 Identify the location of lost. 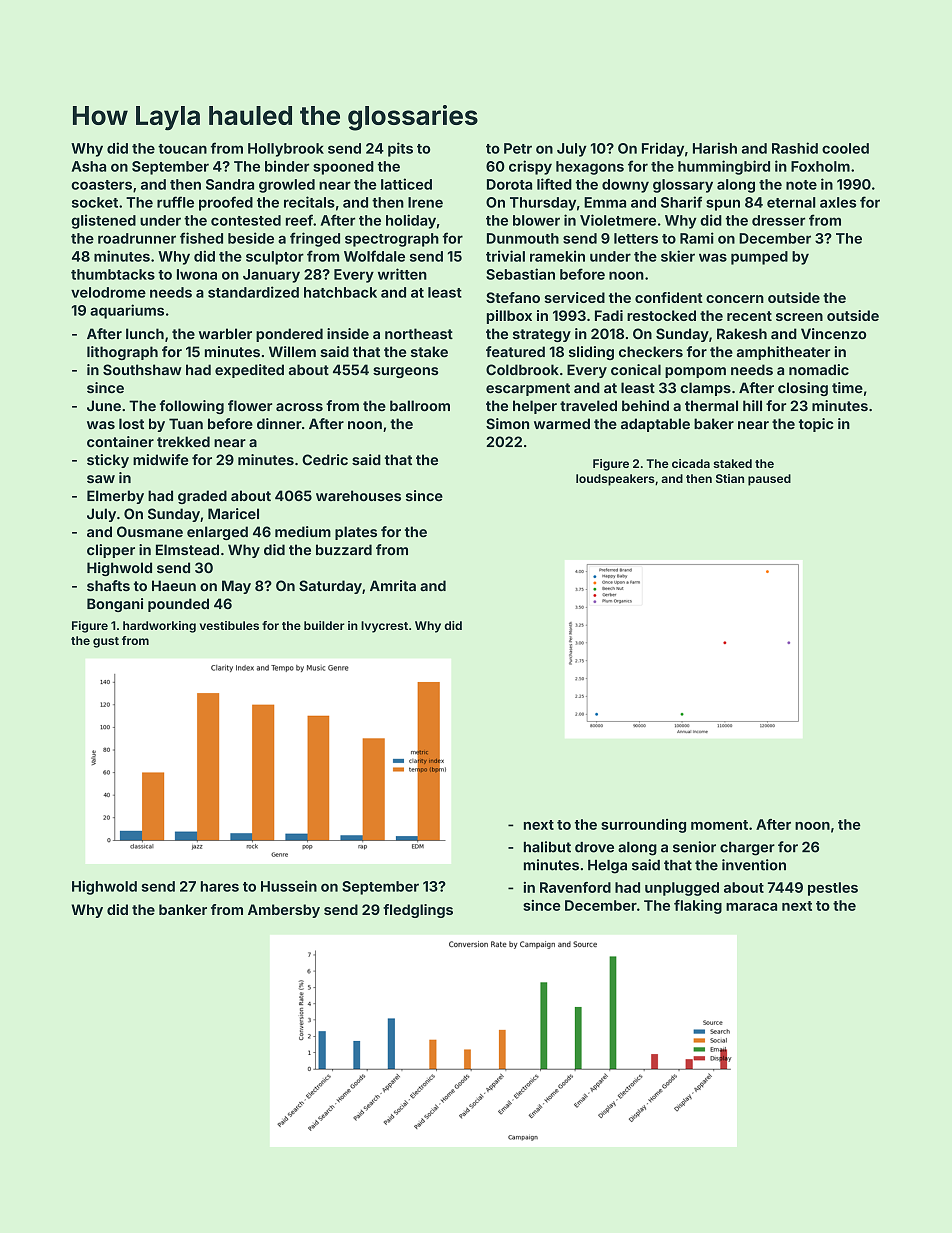
(131, 424).
